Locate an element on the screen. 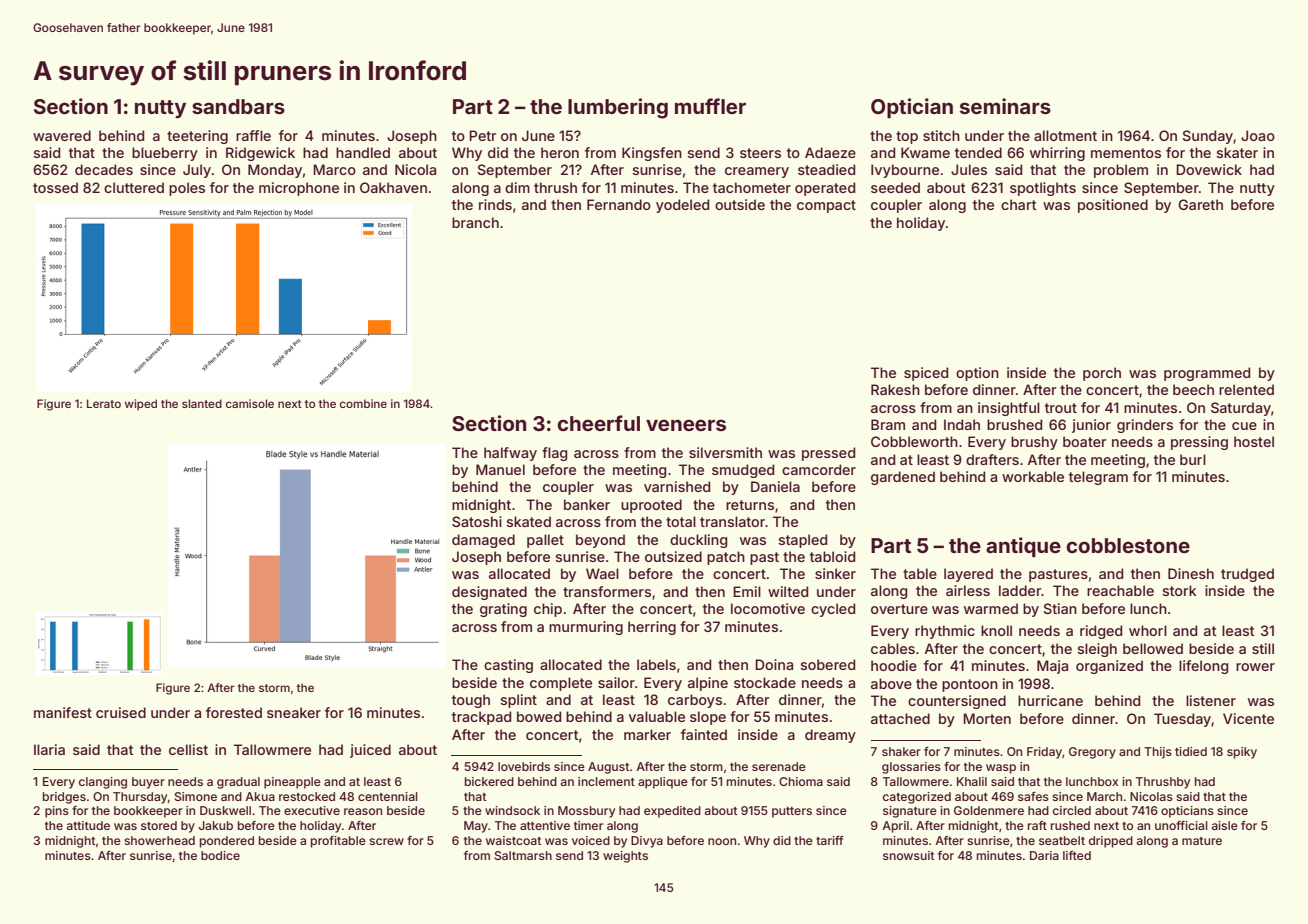 This screenshot has width=1308, height=924. cheerful is located at coordinates (598, 423).
